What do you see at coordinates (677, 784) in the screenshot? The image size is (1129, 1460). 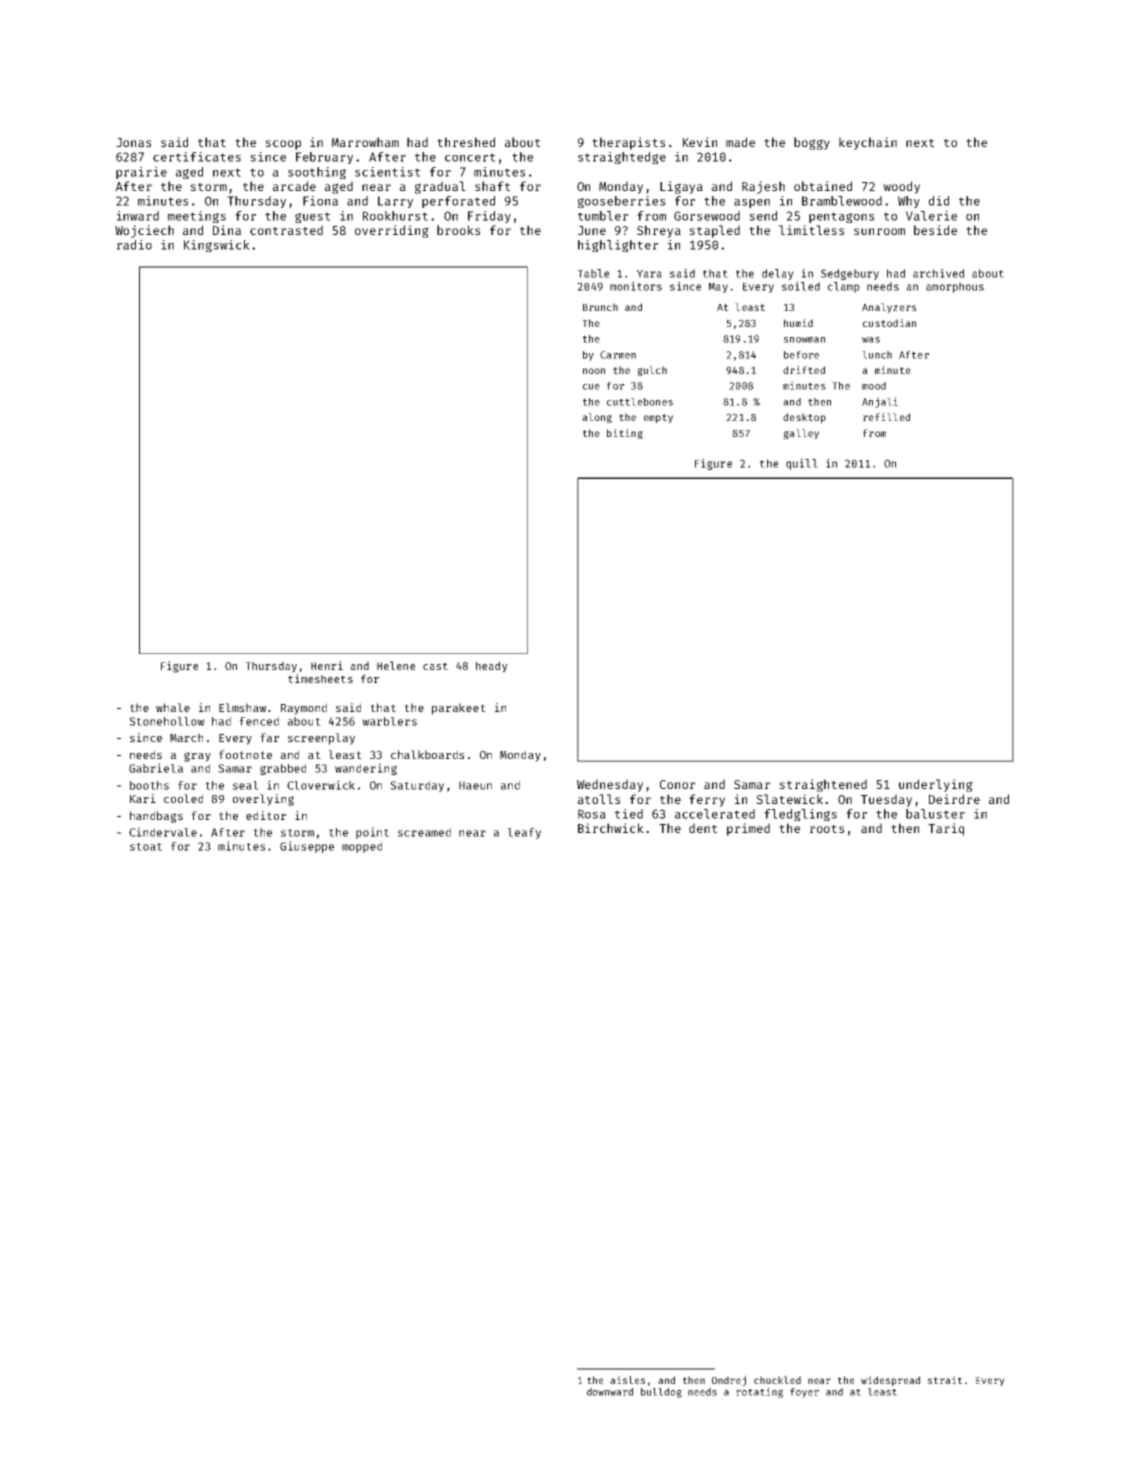 I see `Conor` at bounding box center [677, 784].
